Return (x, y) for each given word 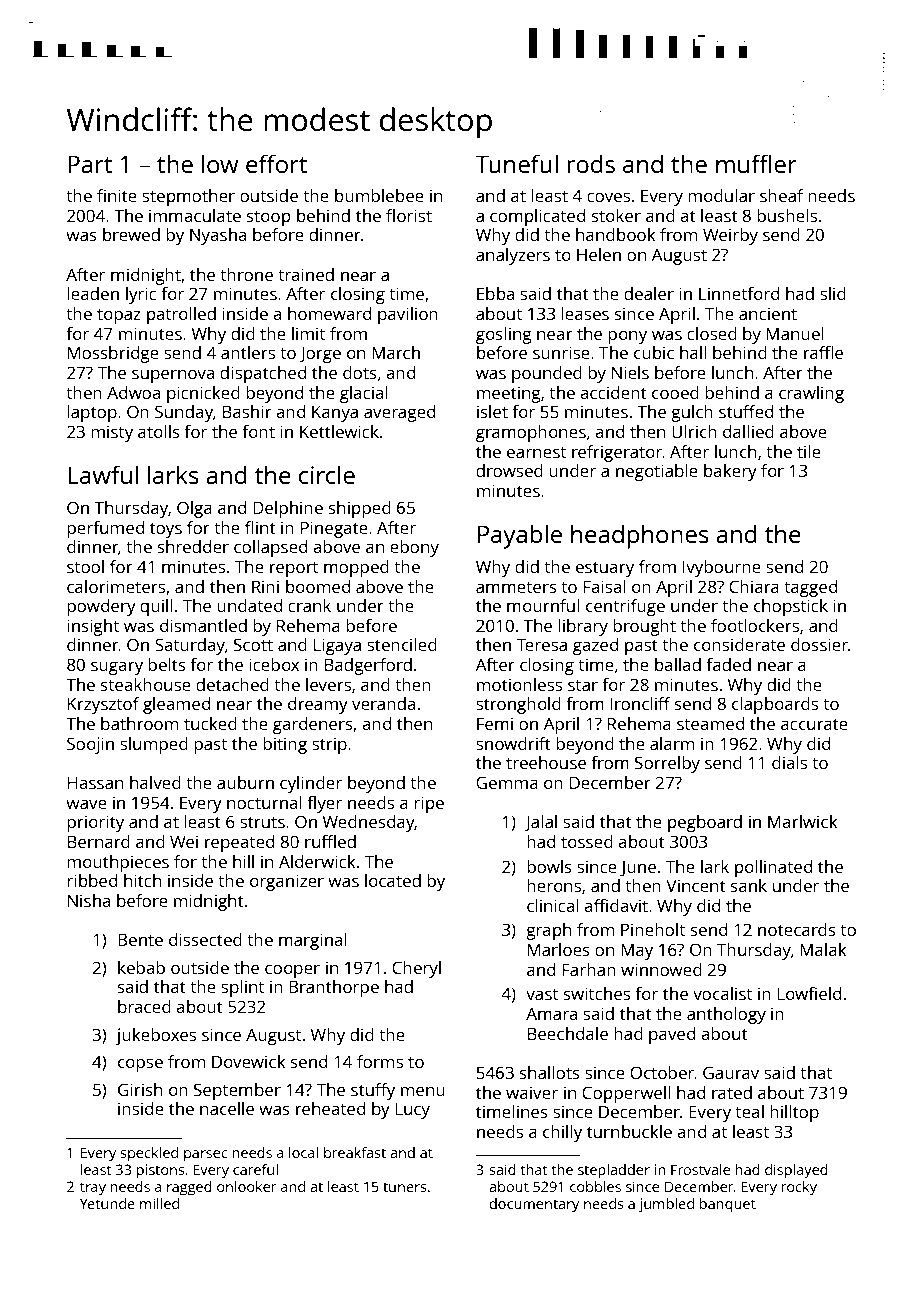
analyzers (513, 256)
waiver (532, 1092)
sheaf (782, 195)
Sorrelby (667, 764)
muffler (756, 163)
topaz (119, 316)
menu (423, 1091)
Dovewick (249, 1061)
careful (255, 1169)
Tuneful (517, 163)
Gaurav (731, 1072)
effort (276, 163)
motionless (519, 684)
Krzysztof (103, 705)
